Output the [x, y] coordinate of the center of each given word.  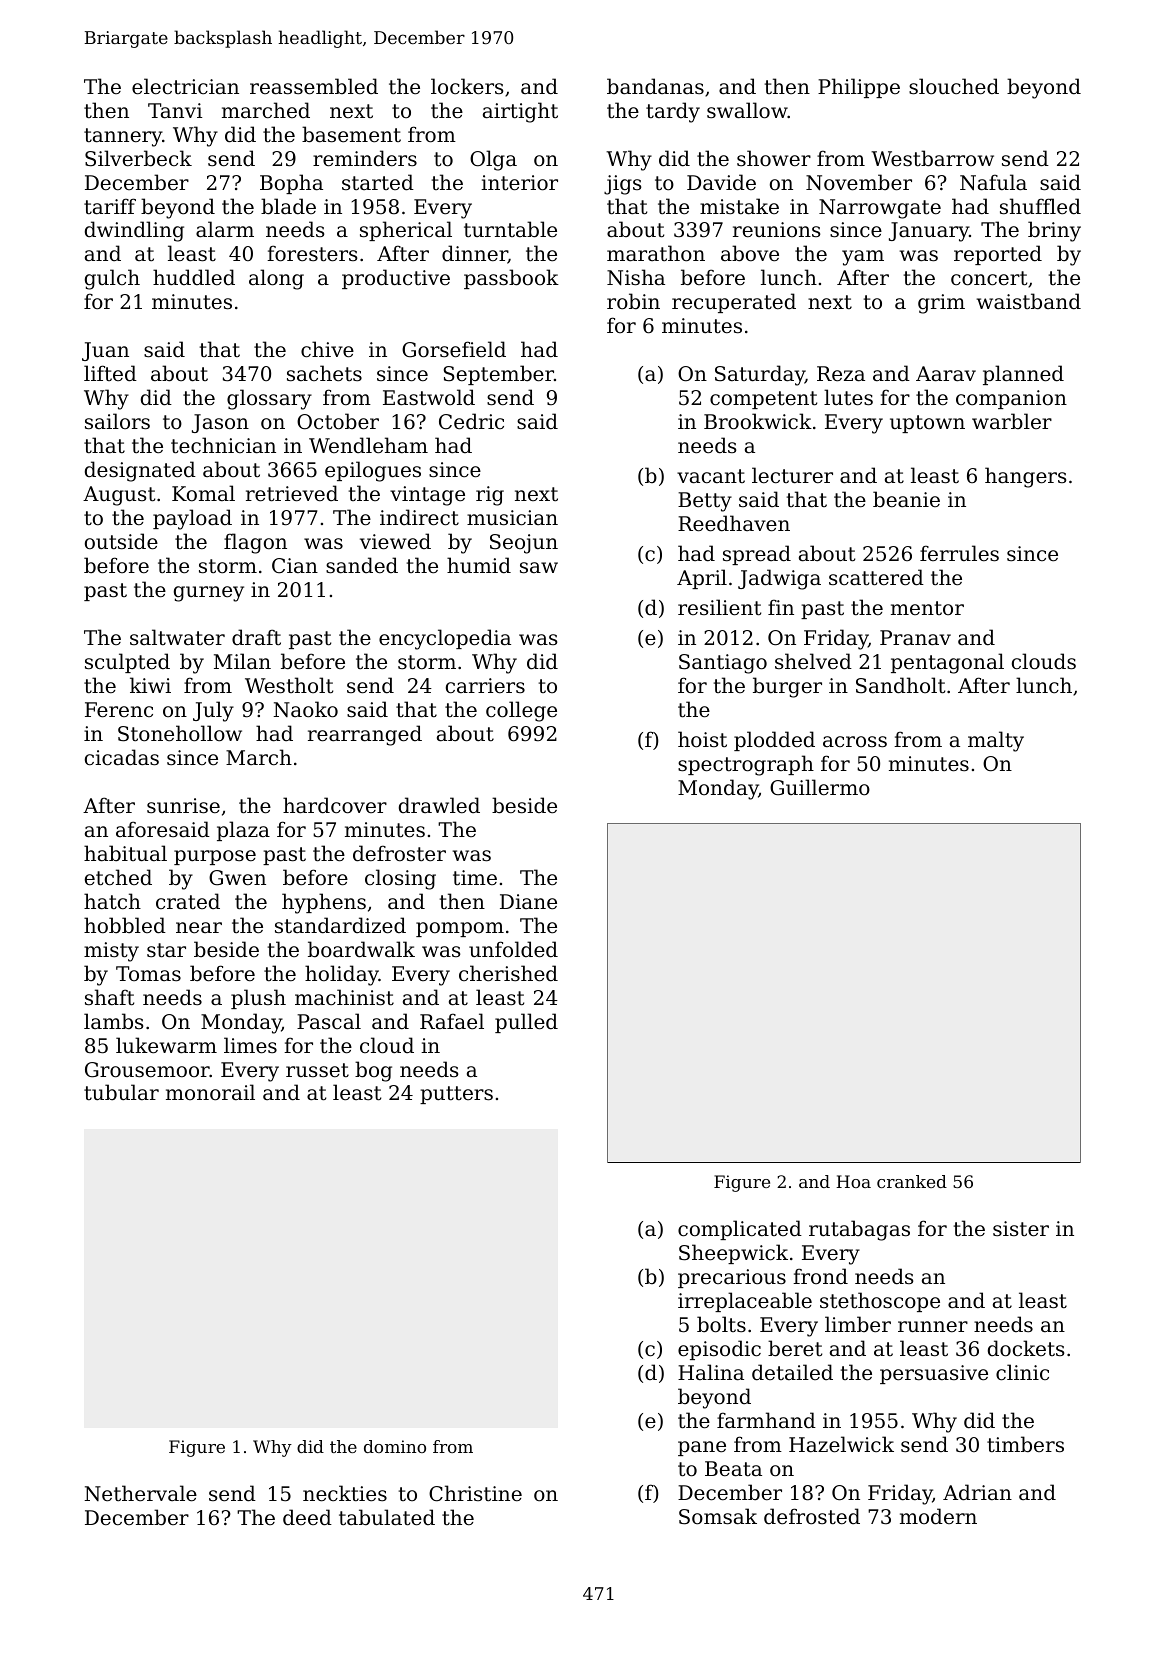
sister [1021, 1229]
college [521, 711]
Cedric [471, 421]
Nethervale [140, 1493]
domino [395, 1446]
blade [288, 206]
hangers [1025, 477]
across [855, 742]
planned [1023, 375]
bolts [721, 1324]
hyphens [324, 903]
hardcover [335, 805]
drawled [439, 805]
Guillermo [820, 787]
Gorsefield [454, 349]
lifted [110, 373]
